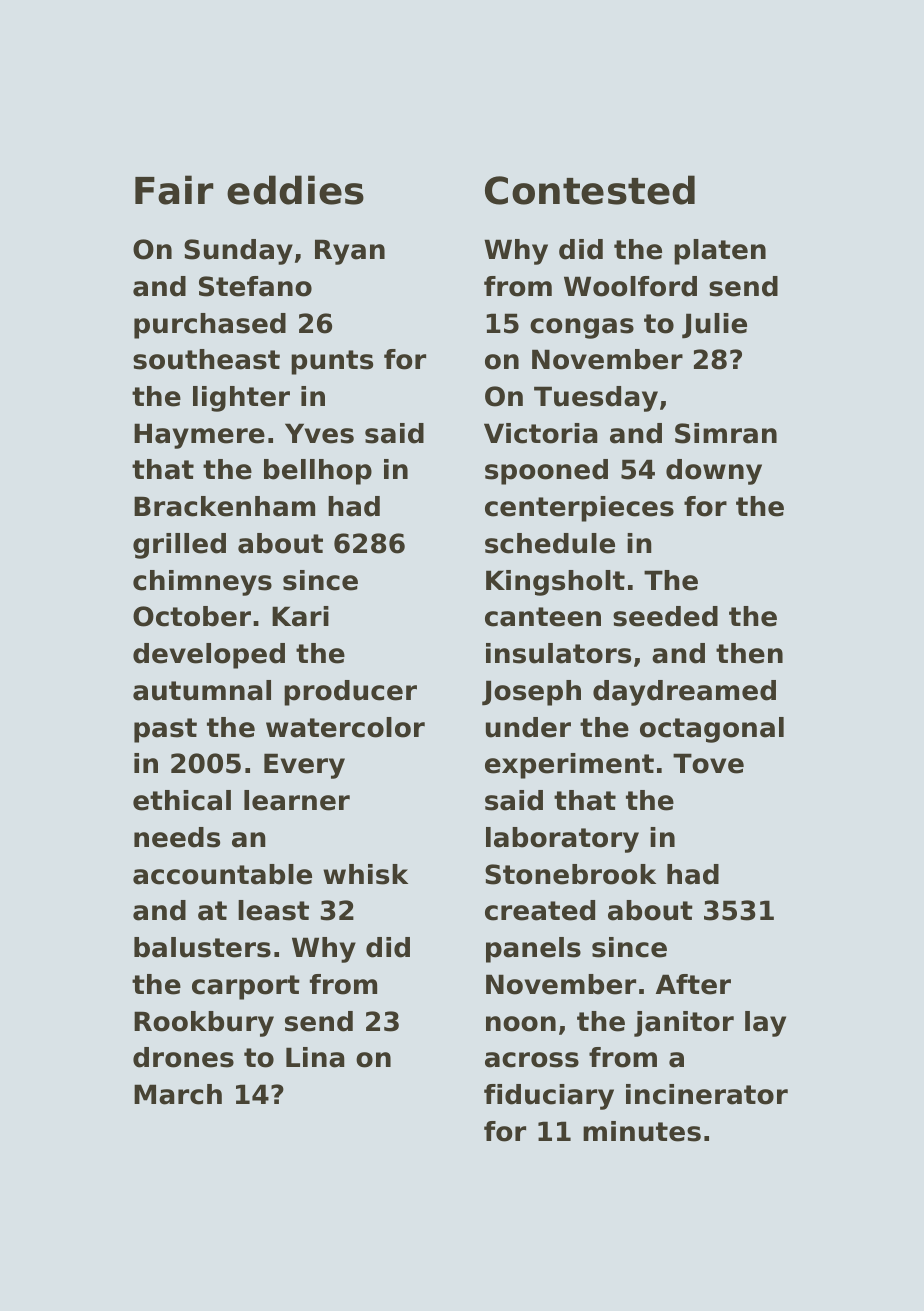  Describe the element at coordinates (521, 1024) in the image. I see `noon` at that location.
